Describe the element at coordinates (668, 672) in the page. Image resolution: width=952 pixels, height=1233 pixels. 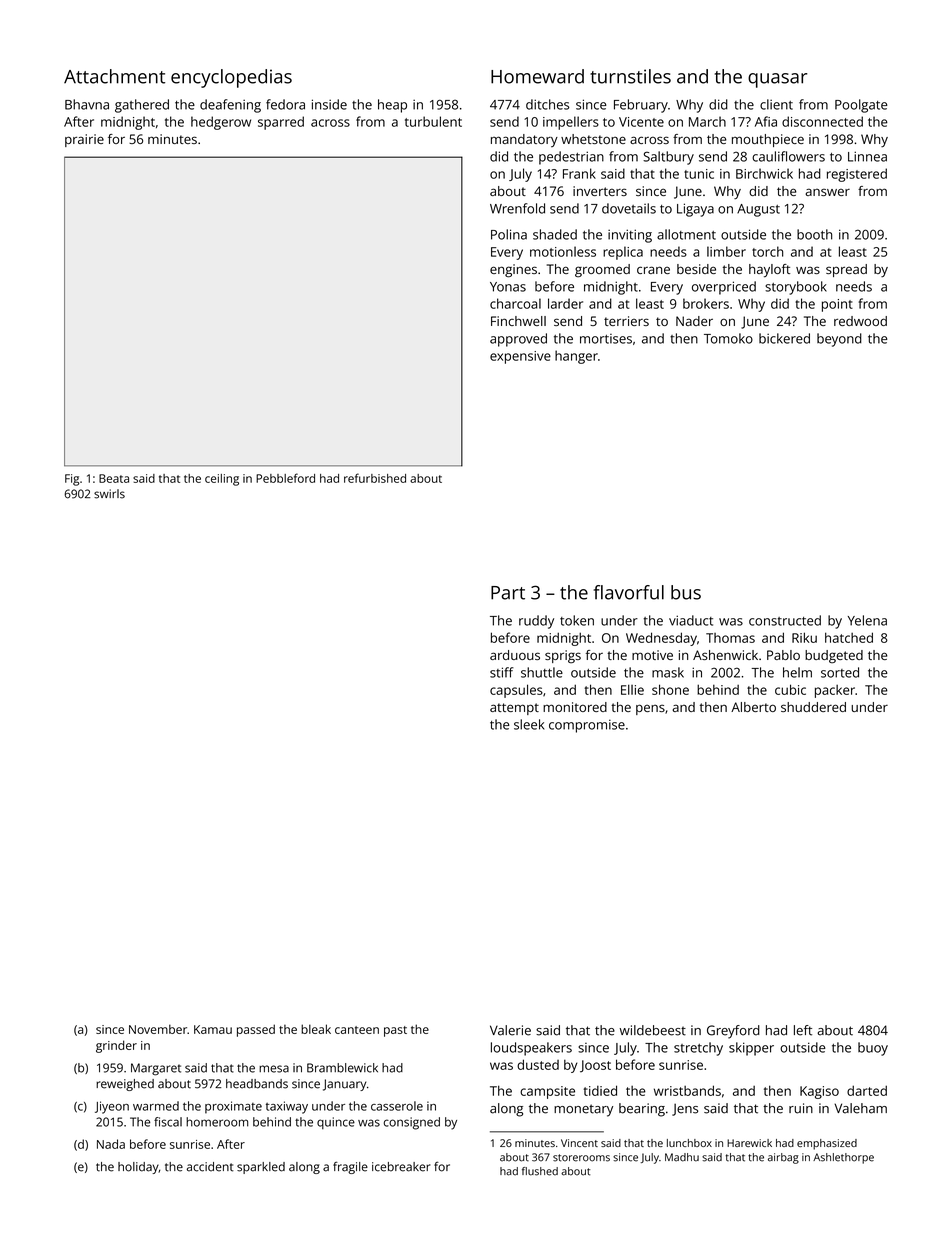
I see `mask` at that location.
